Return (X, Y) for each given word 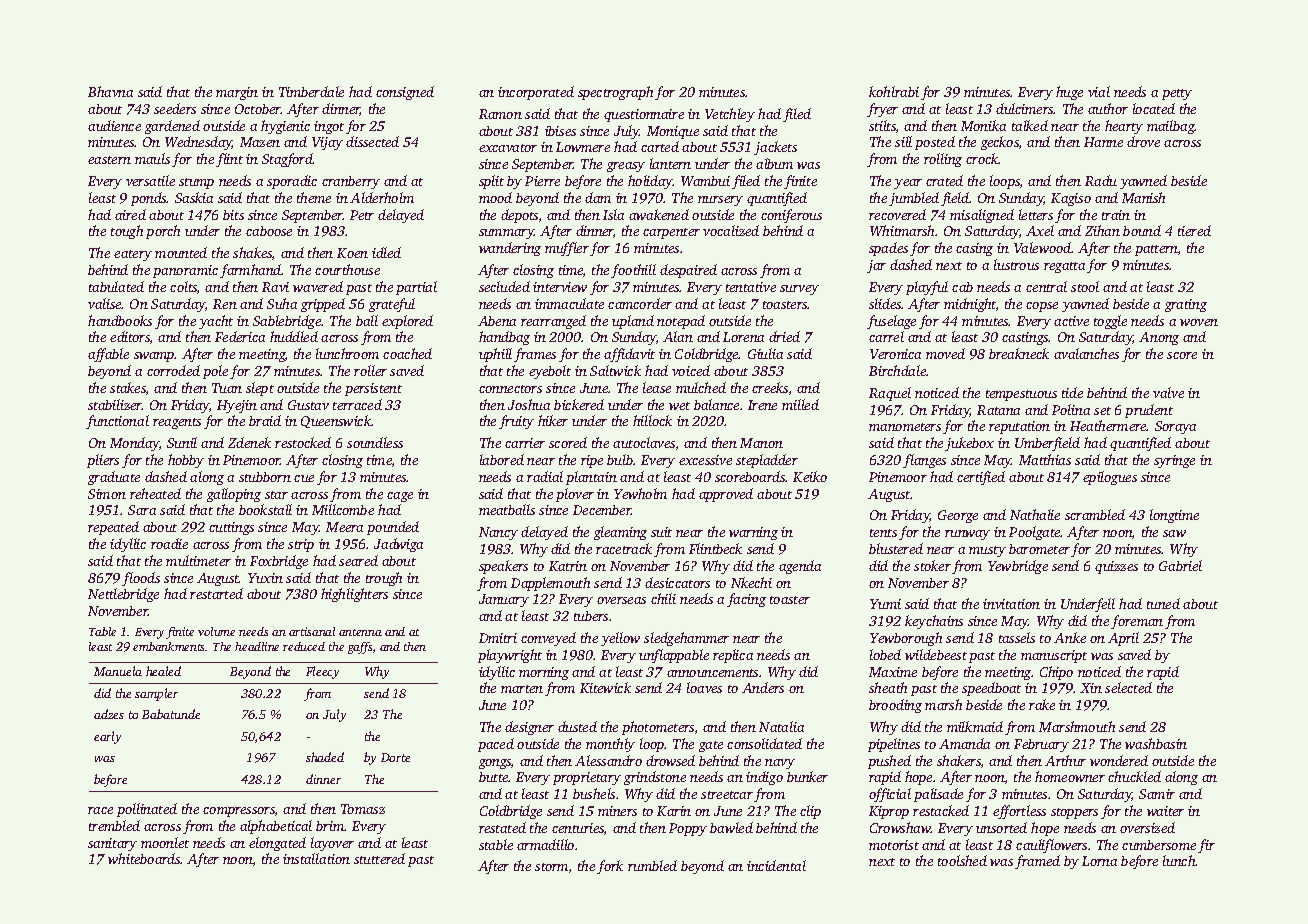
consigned (405, 93)
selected (1128, 687)
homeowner (1070, 776)
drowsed (670, 760)
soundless (375, 442)
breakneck (1019, 353)
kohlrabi (894, 91)
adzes (109, 714)
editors (130, 336)
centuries (578, 828)
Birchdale (897, 370)
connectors (510, 389)
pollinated (147, 810)
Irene (762, 405)
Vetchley (730, 115)
